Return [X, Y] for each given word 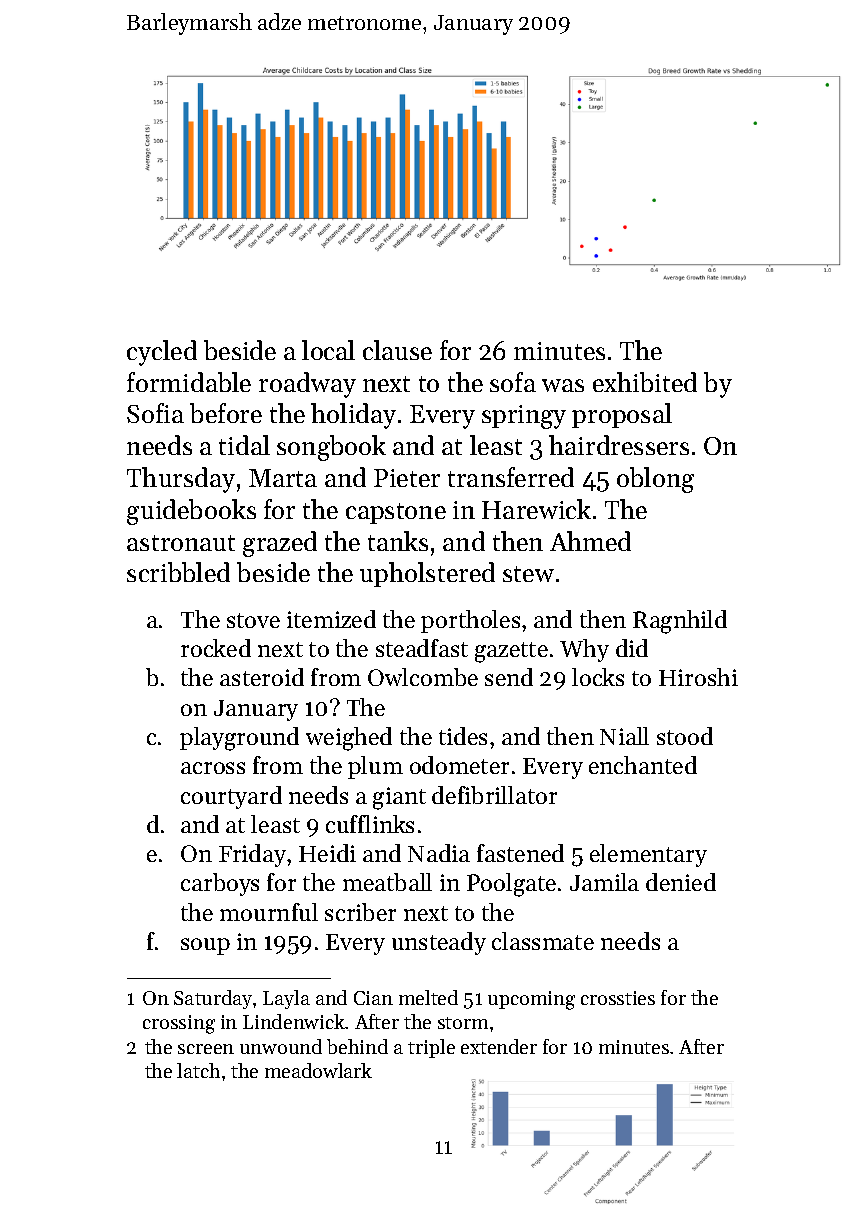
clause [397, 350]
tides [463, 736]
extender [499, 1046]
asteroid [262, 677]
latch [198, 1070]
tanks [398, 541]
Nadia [439, 853]
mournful [269, 912]
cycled [162, 353]
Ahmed [590, 541]
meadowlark [318, 1070]
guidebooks [191, 512]
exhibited [645, 382]
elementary [648, 855]
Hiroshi [698, 677]
